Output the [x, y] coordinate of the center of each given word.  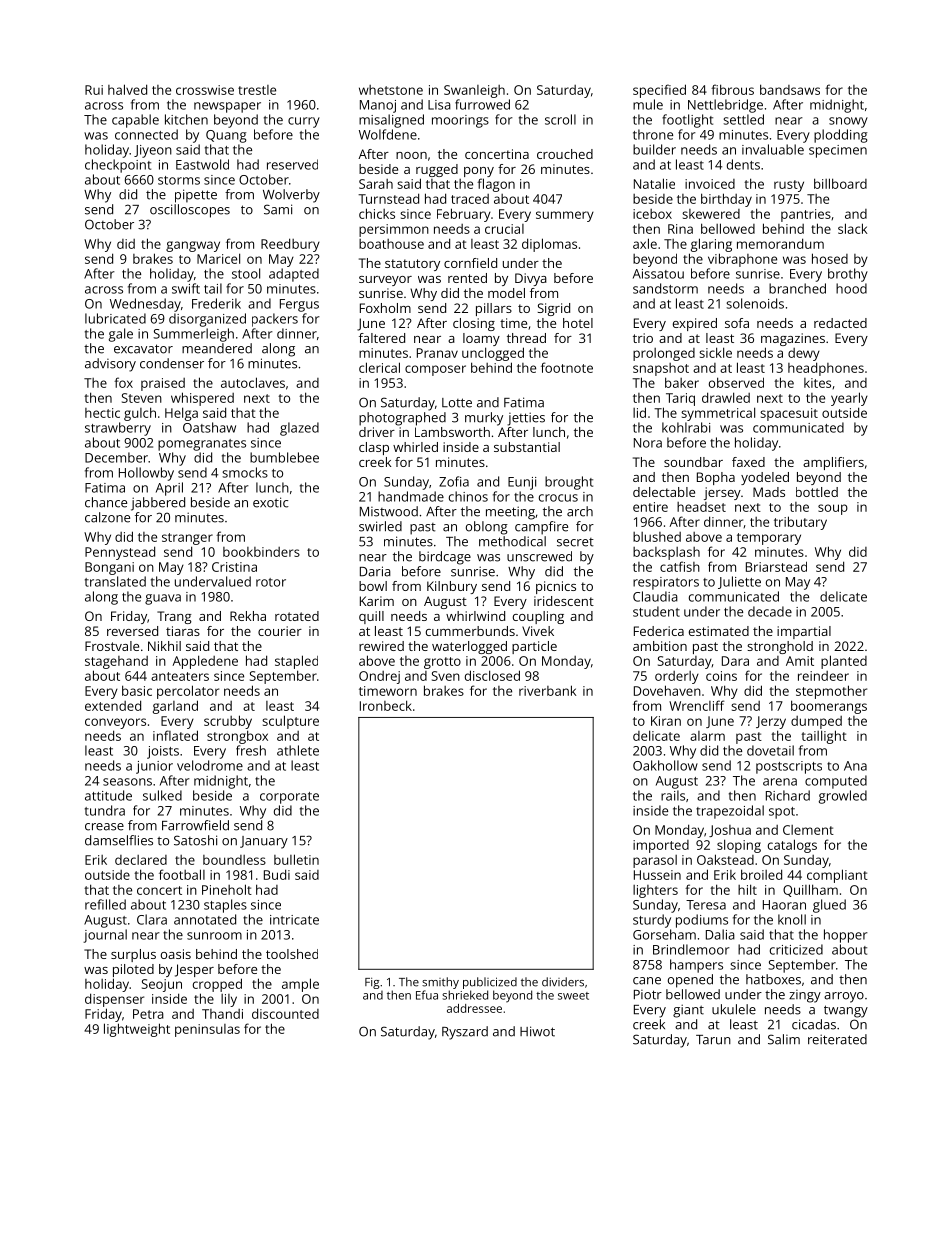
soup [833, 509]
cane [647, 981]
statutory [412, 265]
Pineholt [227, 889]
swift [186, 288]
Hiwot [537, 1031]
